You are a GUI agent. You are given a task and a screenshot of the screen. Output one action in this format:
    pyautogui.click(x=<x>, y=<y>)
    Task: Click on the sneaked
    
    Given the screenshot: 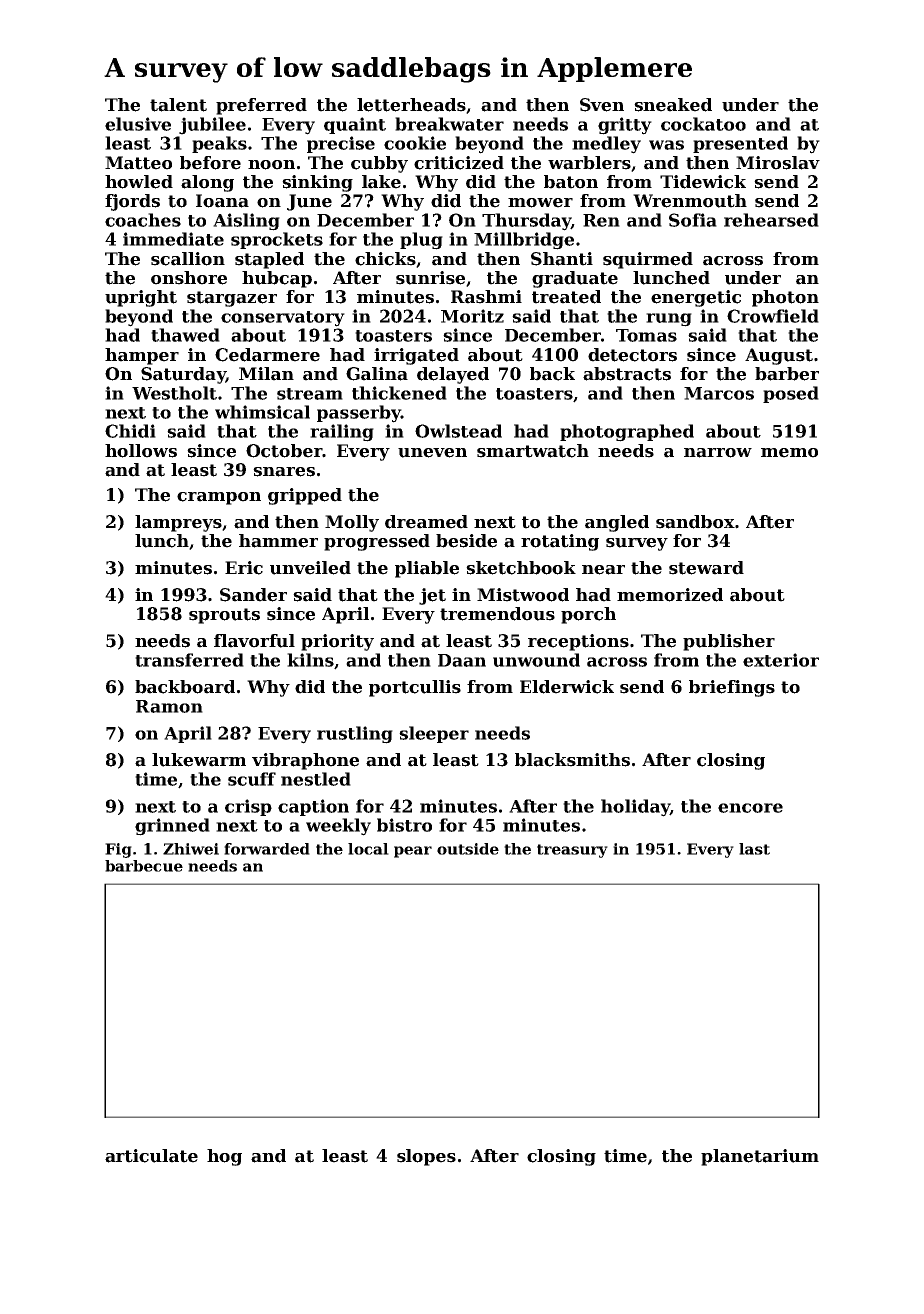 What is the action you would take?
    pyautogui.click(x=673, y=105)
